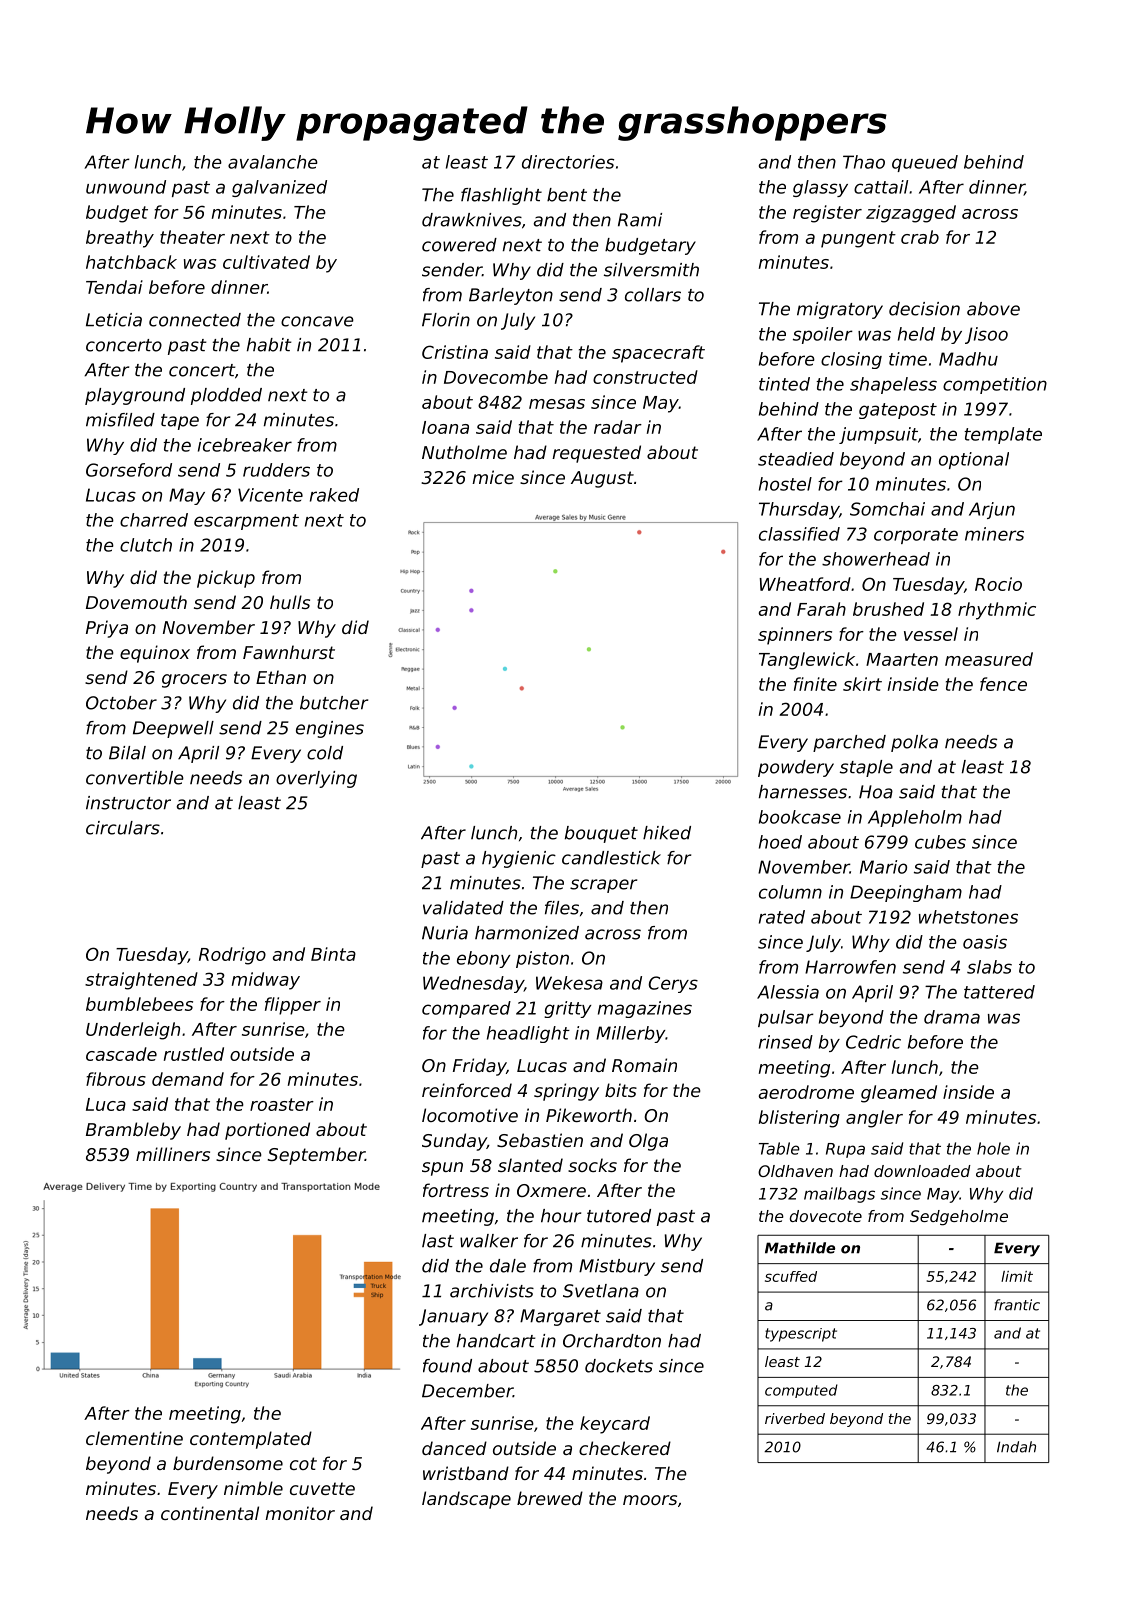 The image size is (1134, 1604). Describe the element at coordinates (625, 1448) in the screenshot. I see `checkered` at that location.
